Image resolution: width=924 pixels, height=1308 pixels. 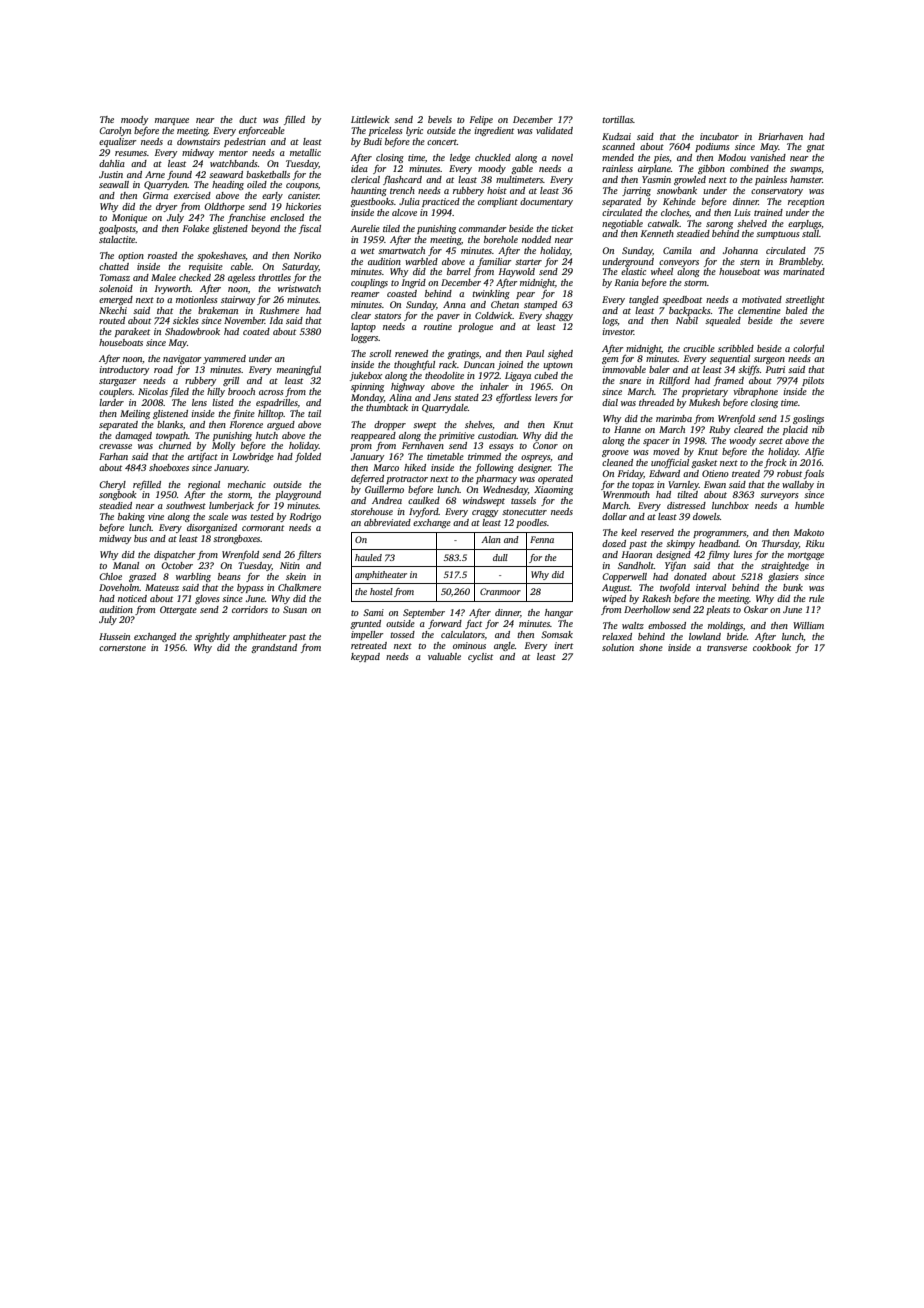 I want to click on clementine, so click(x=759, y=310).
